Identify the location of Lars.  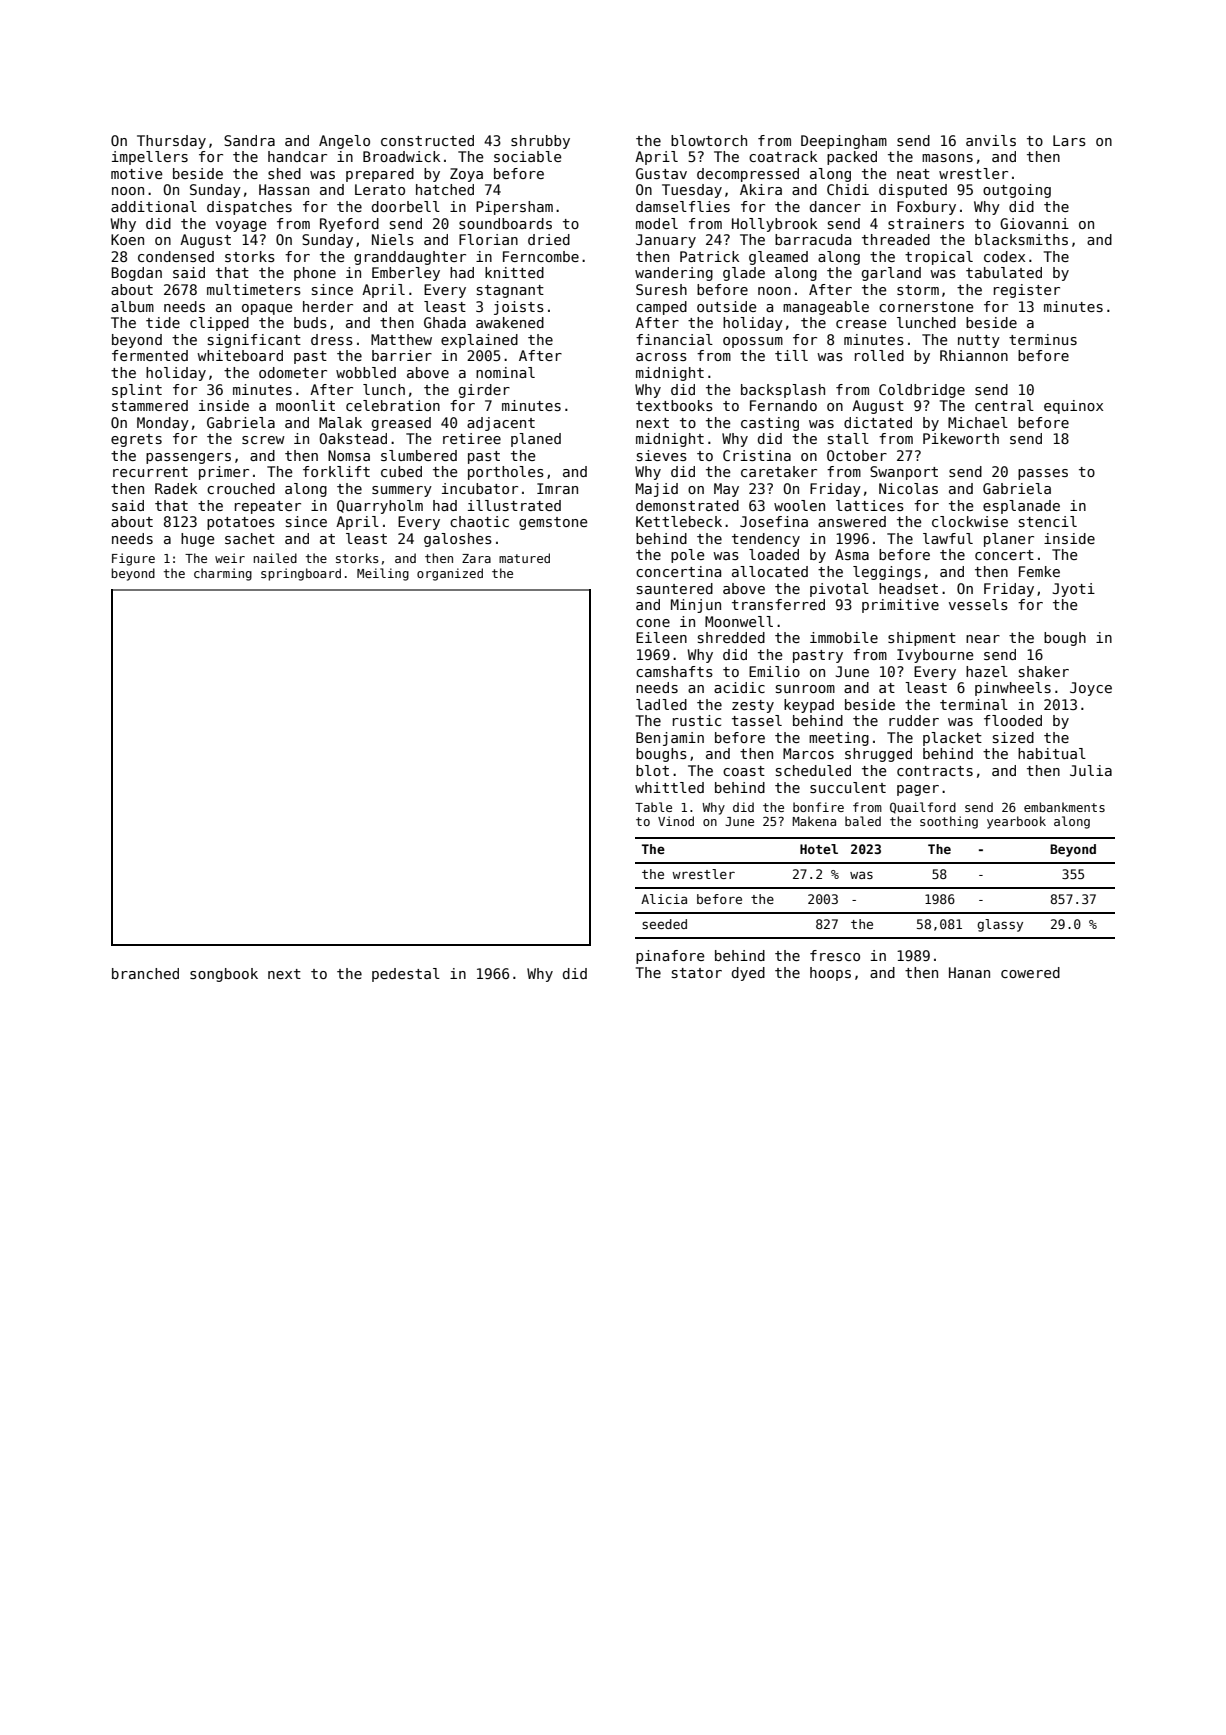
(1069, 140).
